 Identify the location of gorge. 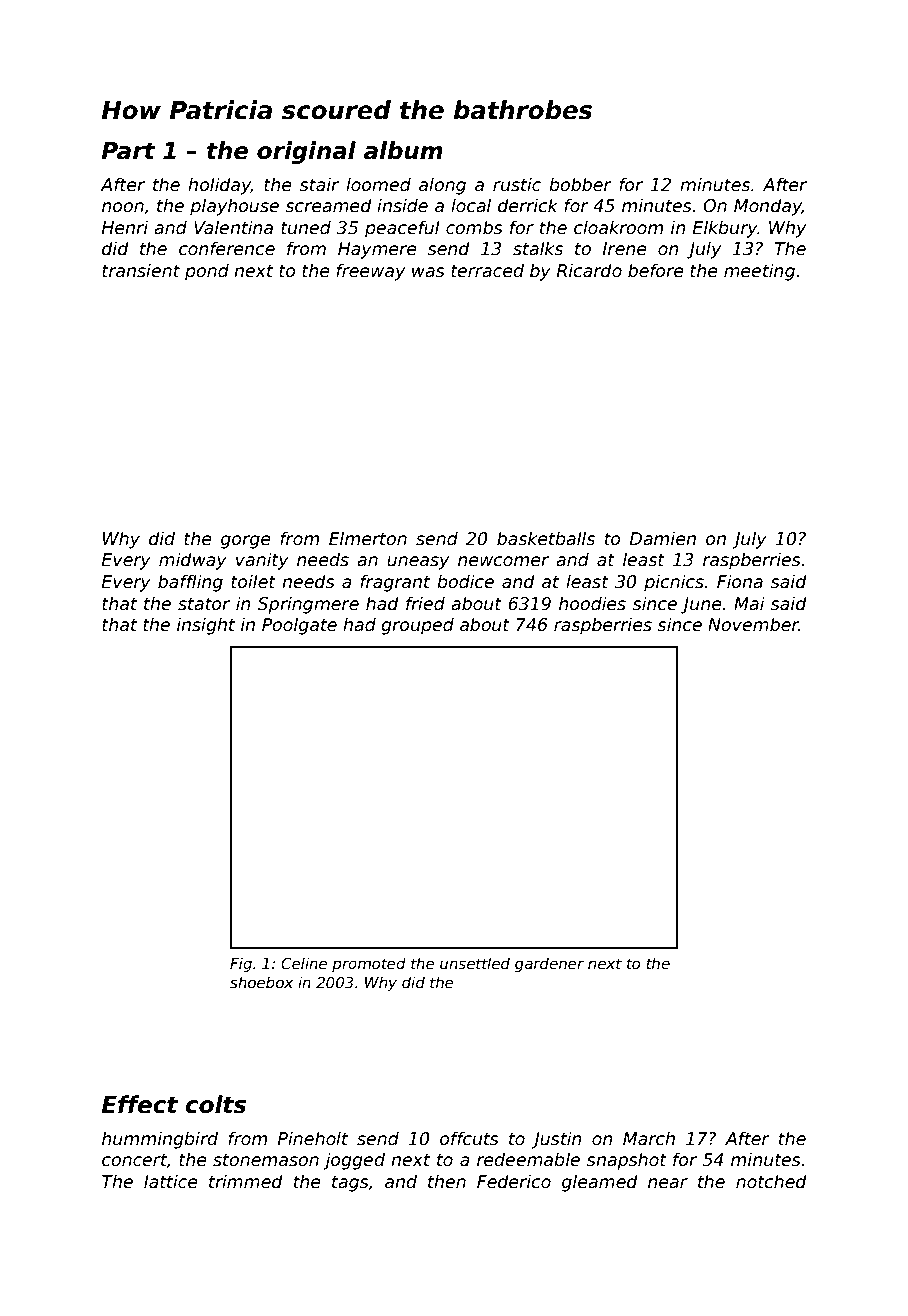
(246, 542).
